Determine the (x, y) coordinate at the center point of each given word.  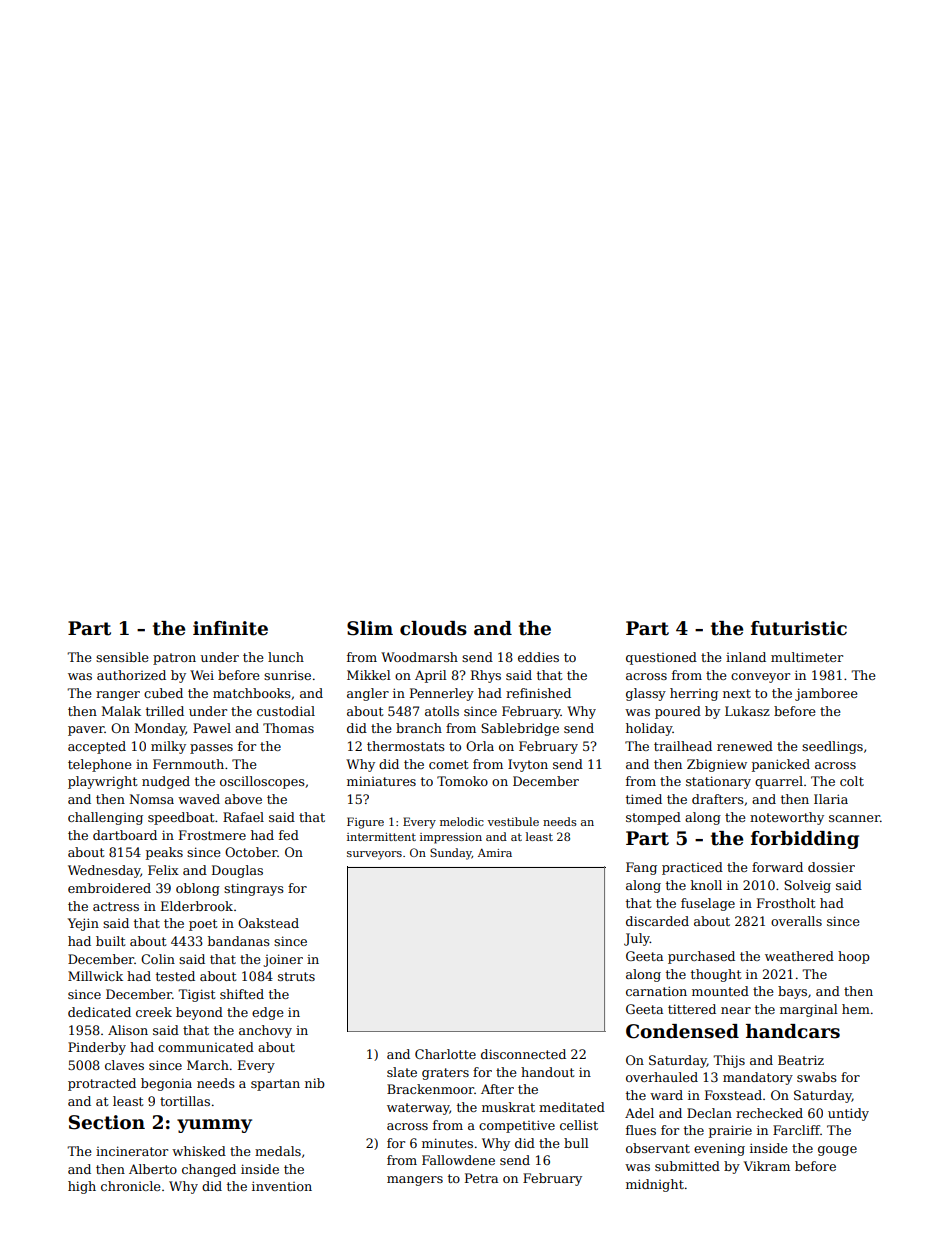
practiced (692, 868)
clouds (433, 628)
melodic (462, 821)
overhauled (662, 1077)
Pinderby (97, 1048)
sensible (122, 657)
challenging (105, 818)
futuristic (799, 628)
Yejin (83, 924)
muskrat (508, 1107)
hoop (854, 957)
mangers (415, 1181)
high (82, 1187)
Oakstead (268, 923)
